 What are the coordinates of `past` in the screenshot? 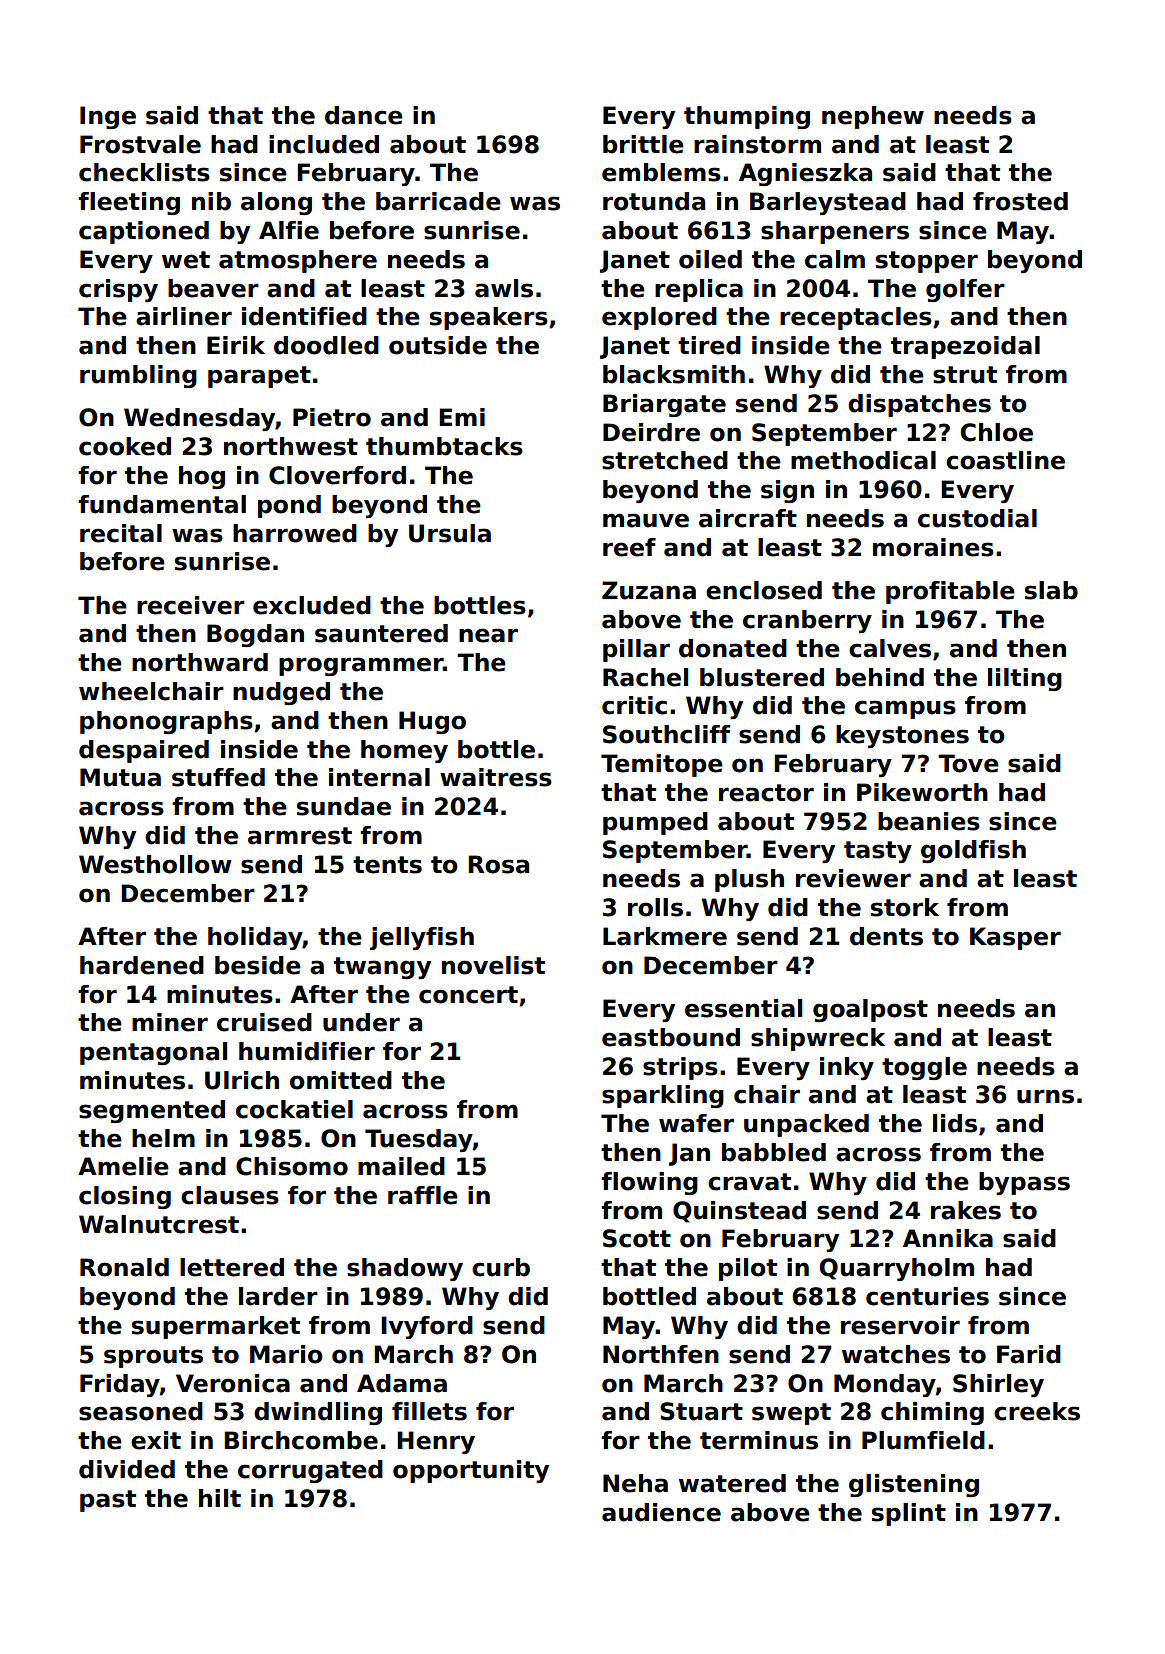 It's located at (108, 1501).
